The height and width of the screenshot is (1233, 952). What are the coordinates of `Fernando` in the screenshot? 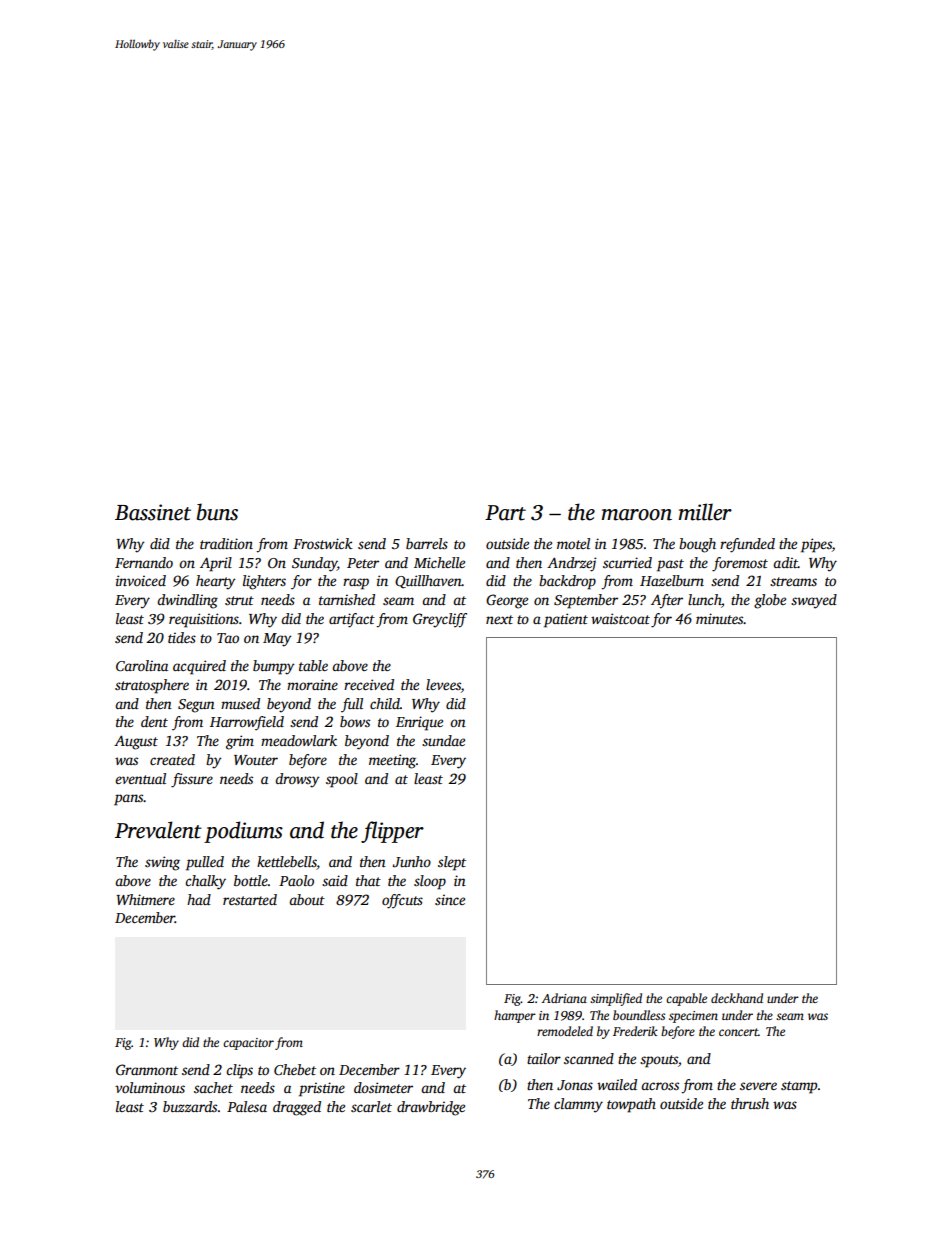 It's located at (144, 562).
